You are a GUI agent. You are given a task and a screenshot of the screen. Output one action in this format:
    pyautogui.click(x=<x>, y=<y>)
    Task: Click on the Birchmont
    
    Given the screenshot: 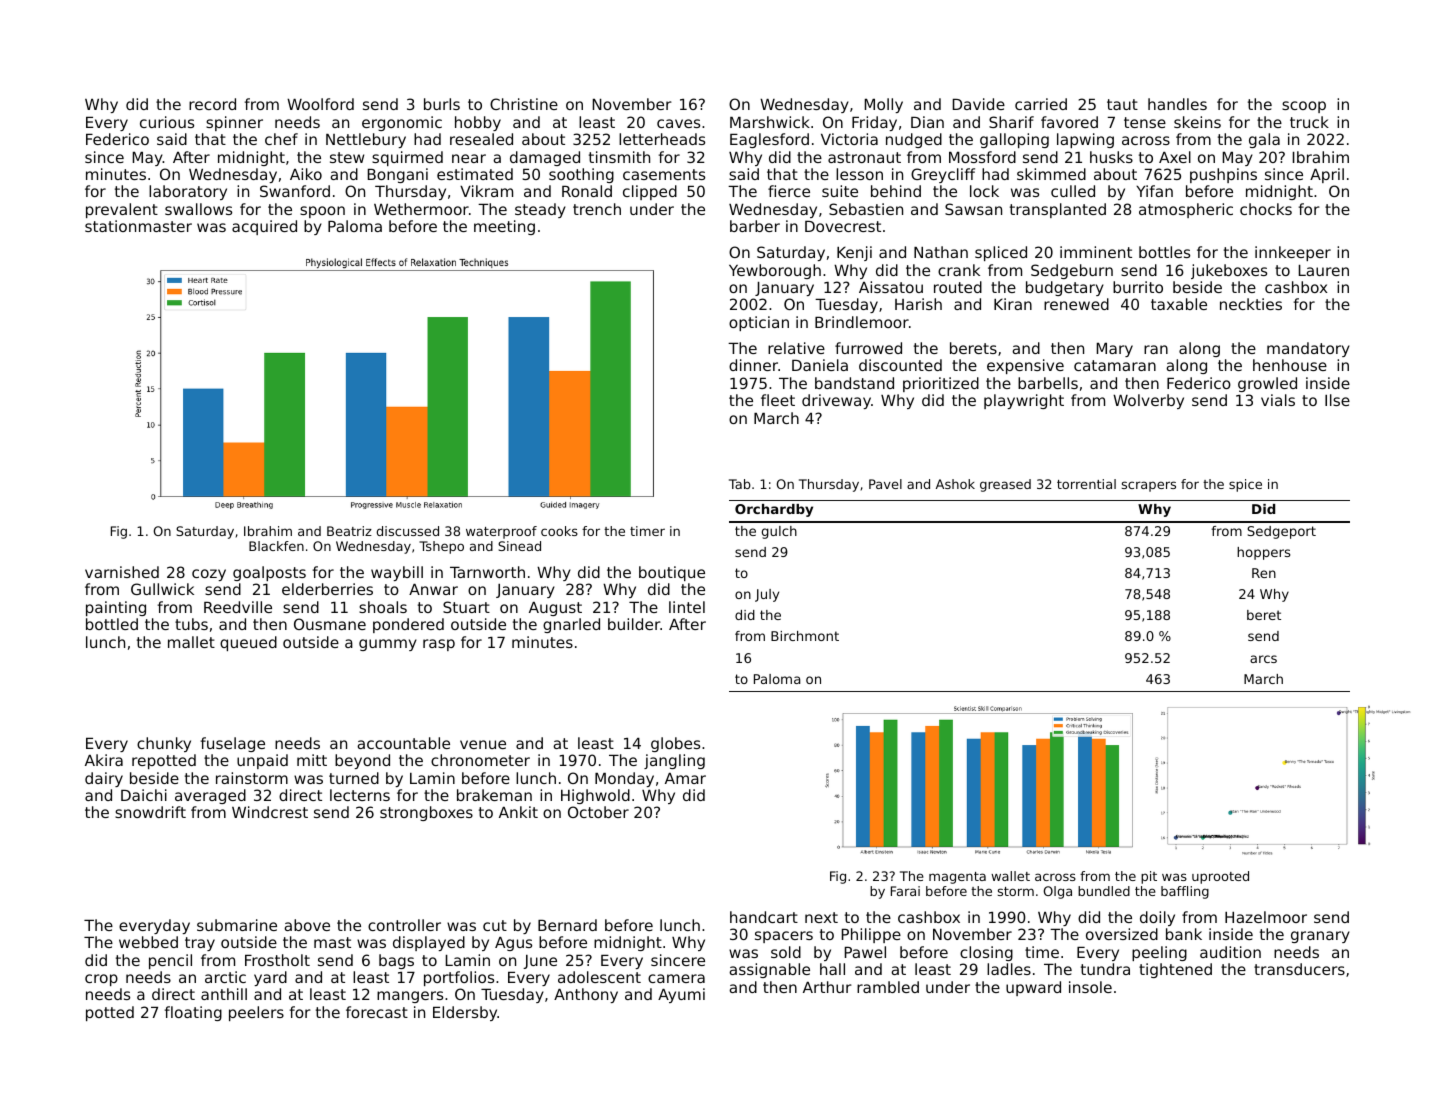 What is the action you would take?
    pyautogui.click(x=805, y=636)
